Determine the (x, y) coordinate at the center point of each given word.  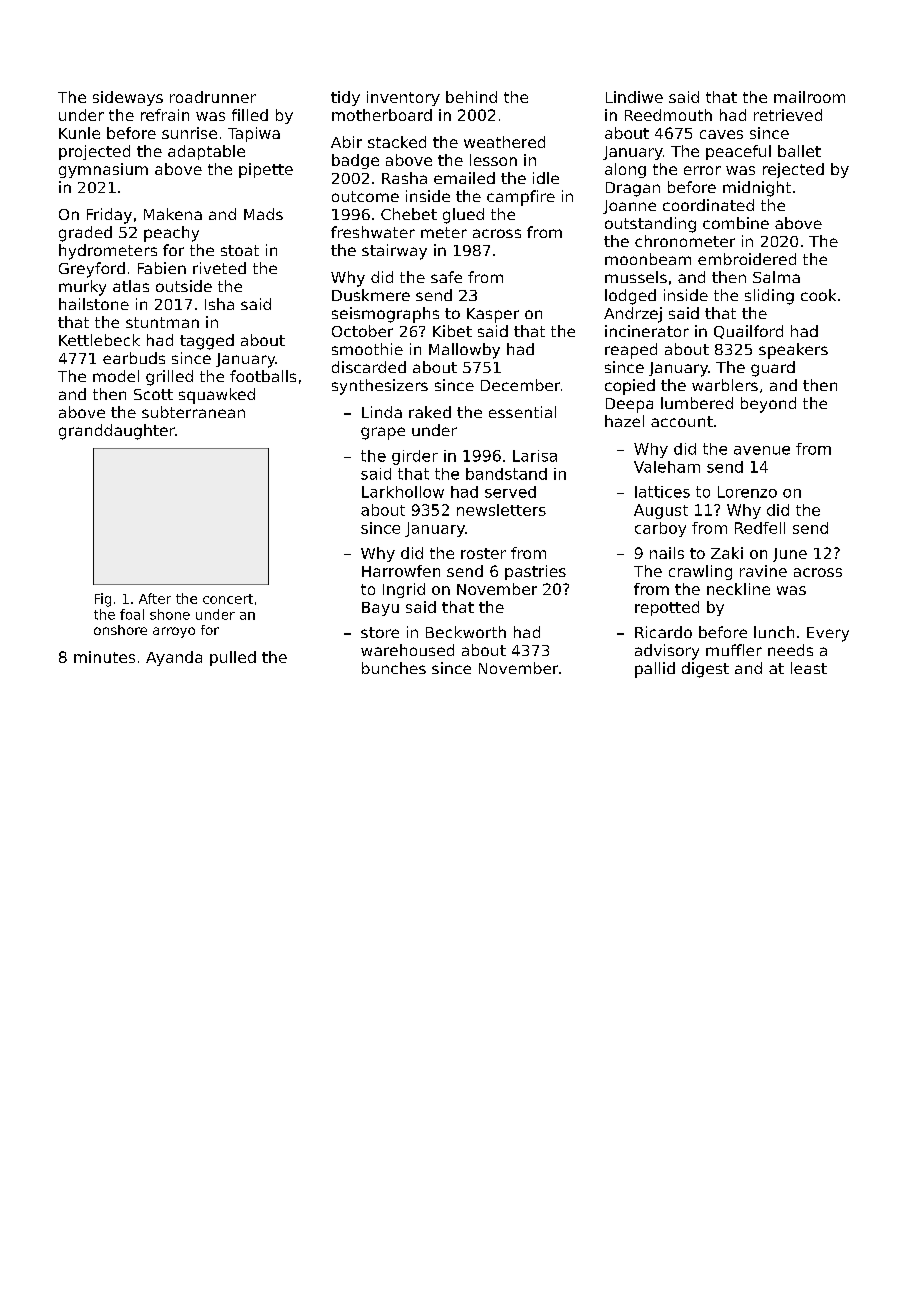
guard (773, 369)
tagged (207, 342)
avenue (762, 450)
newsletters (501, 510)
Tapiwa (254, 134)
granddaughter (117, 432)
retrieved (788, 115)
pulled (233, 658)
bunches (394, 668)
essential (522, 412)
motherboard (382, 115)
